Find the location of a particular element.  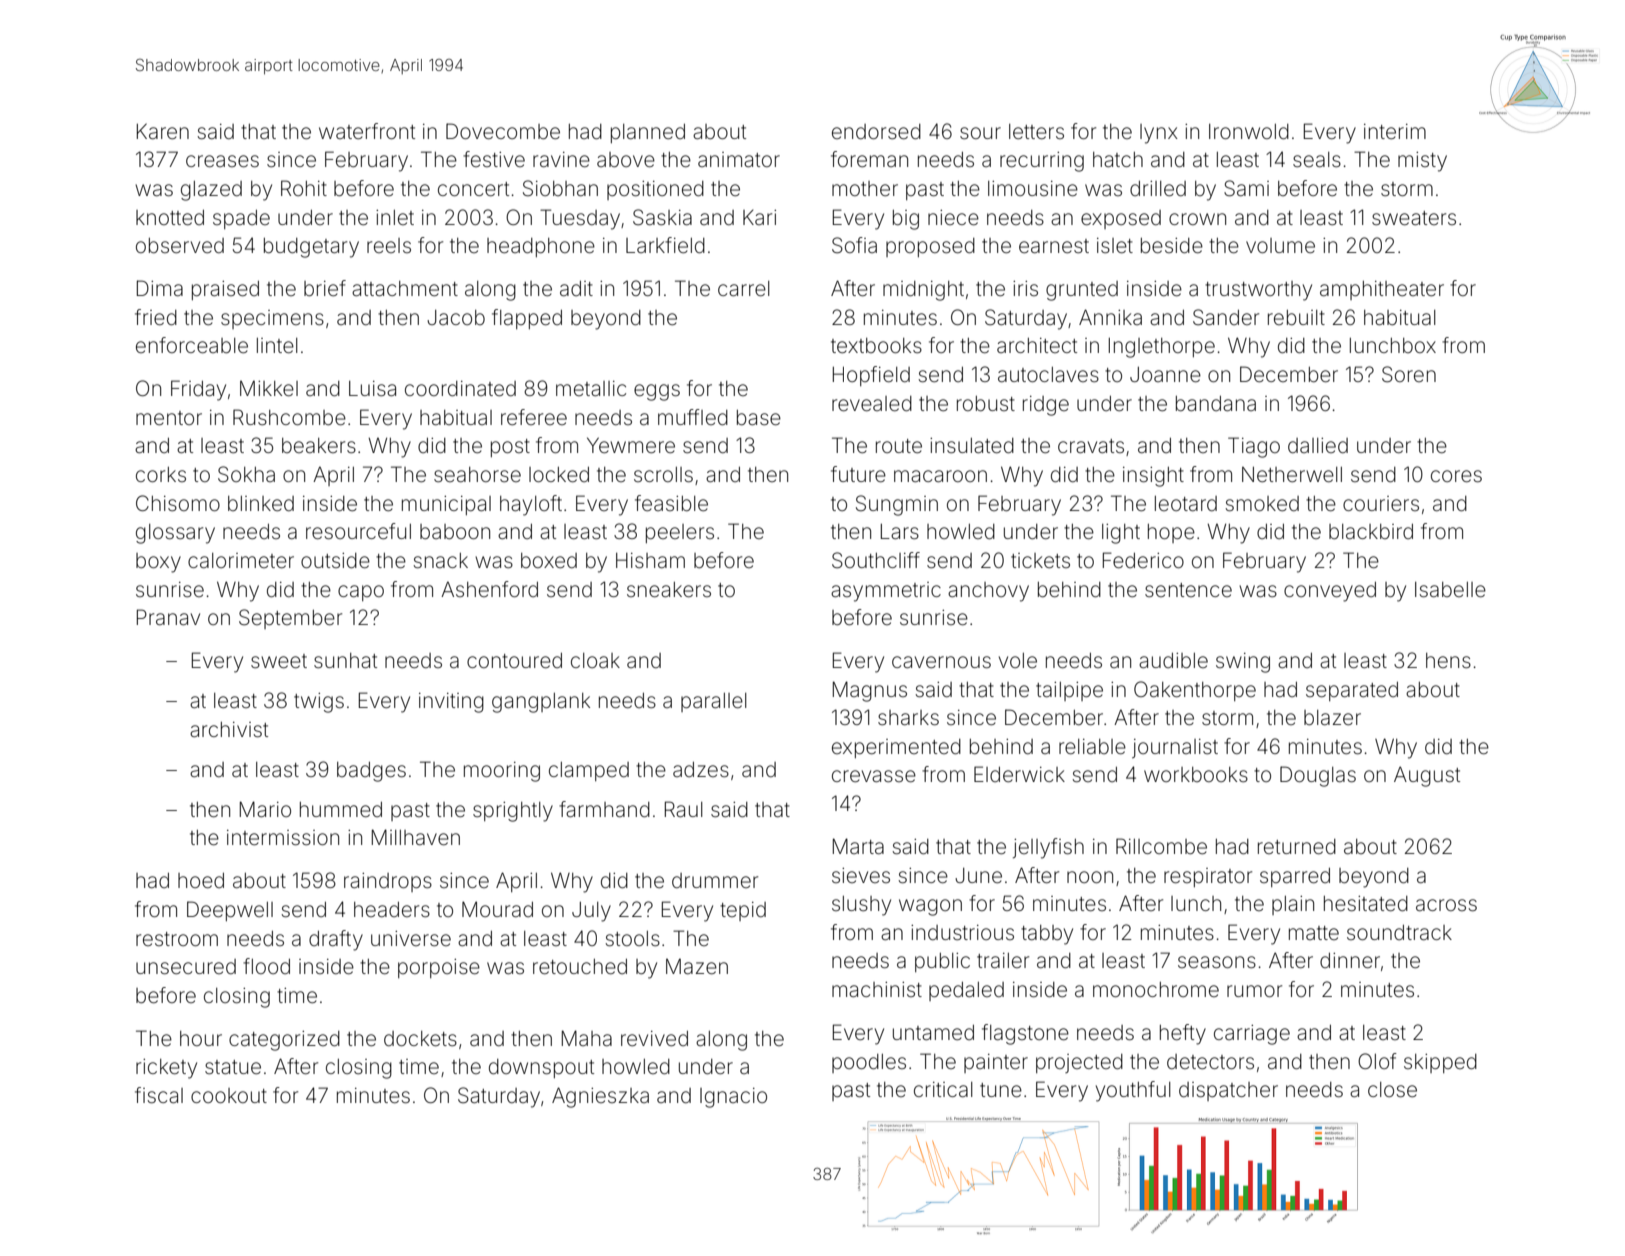

Isabelle is located at coordinates (1450, 590).
